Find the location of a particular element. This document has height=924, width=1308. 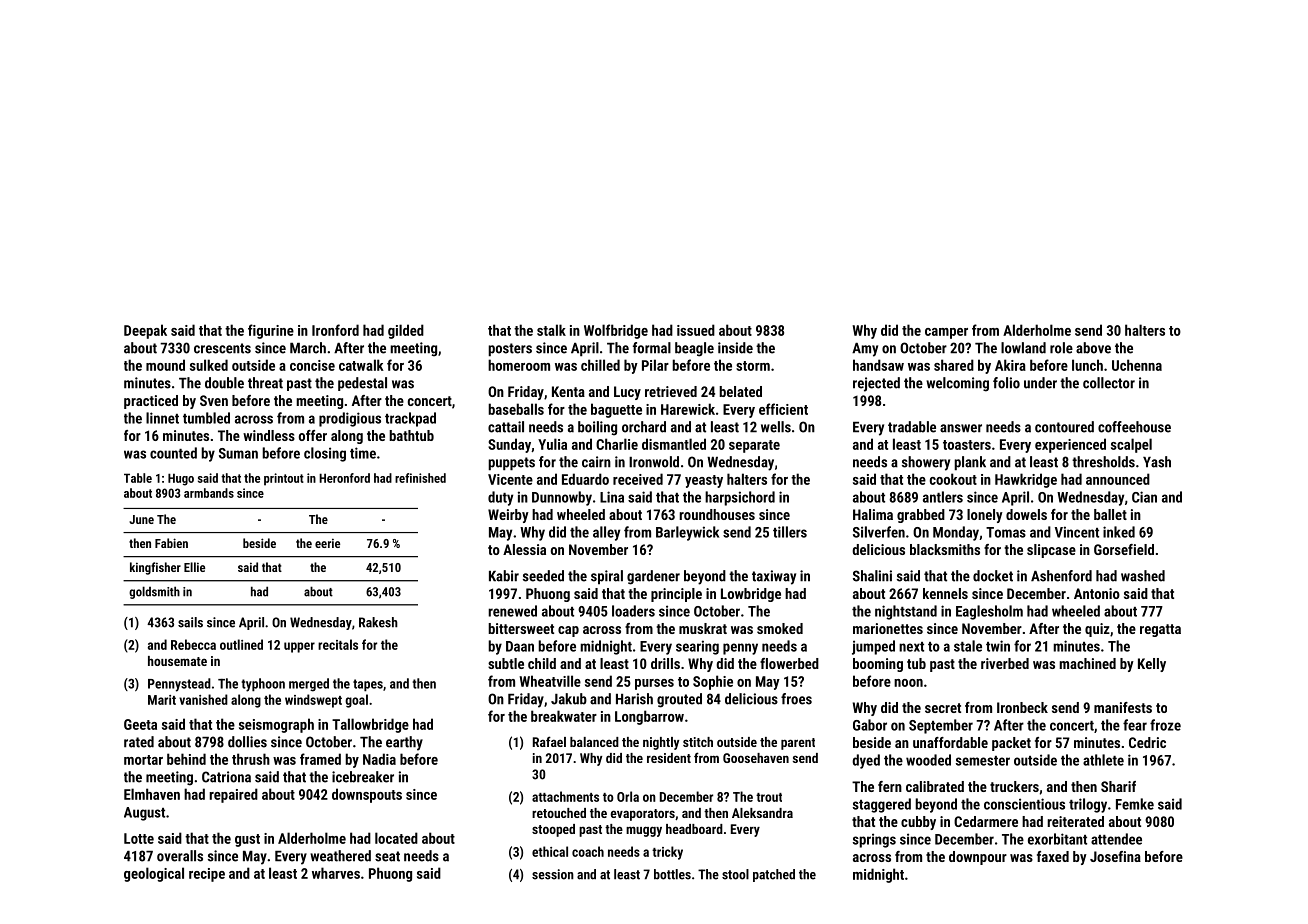

Josefina is located at coordinates (1115, 856).
